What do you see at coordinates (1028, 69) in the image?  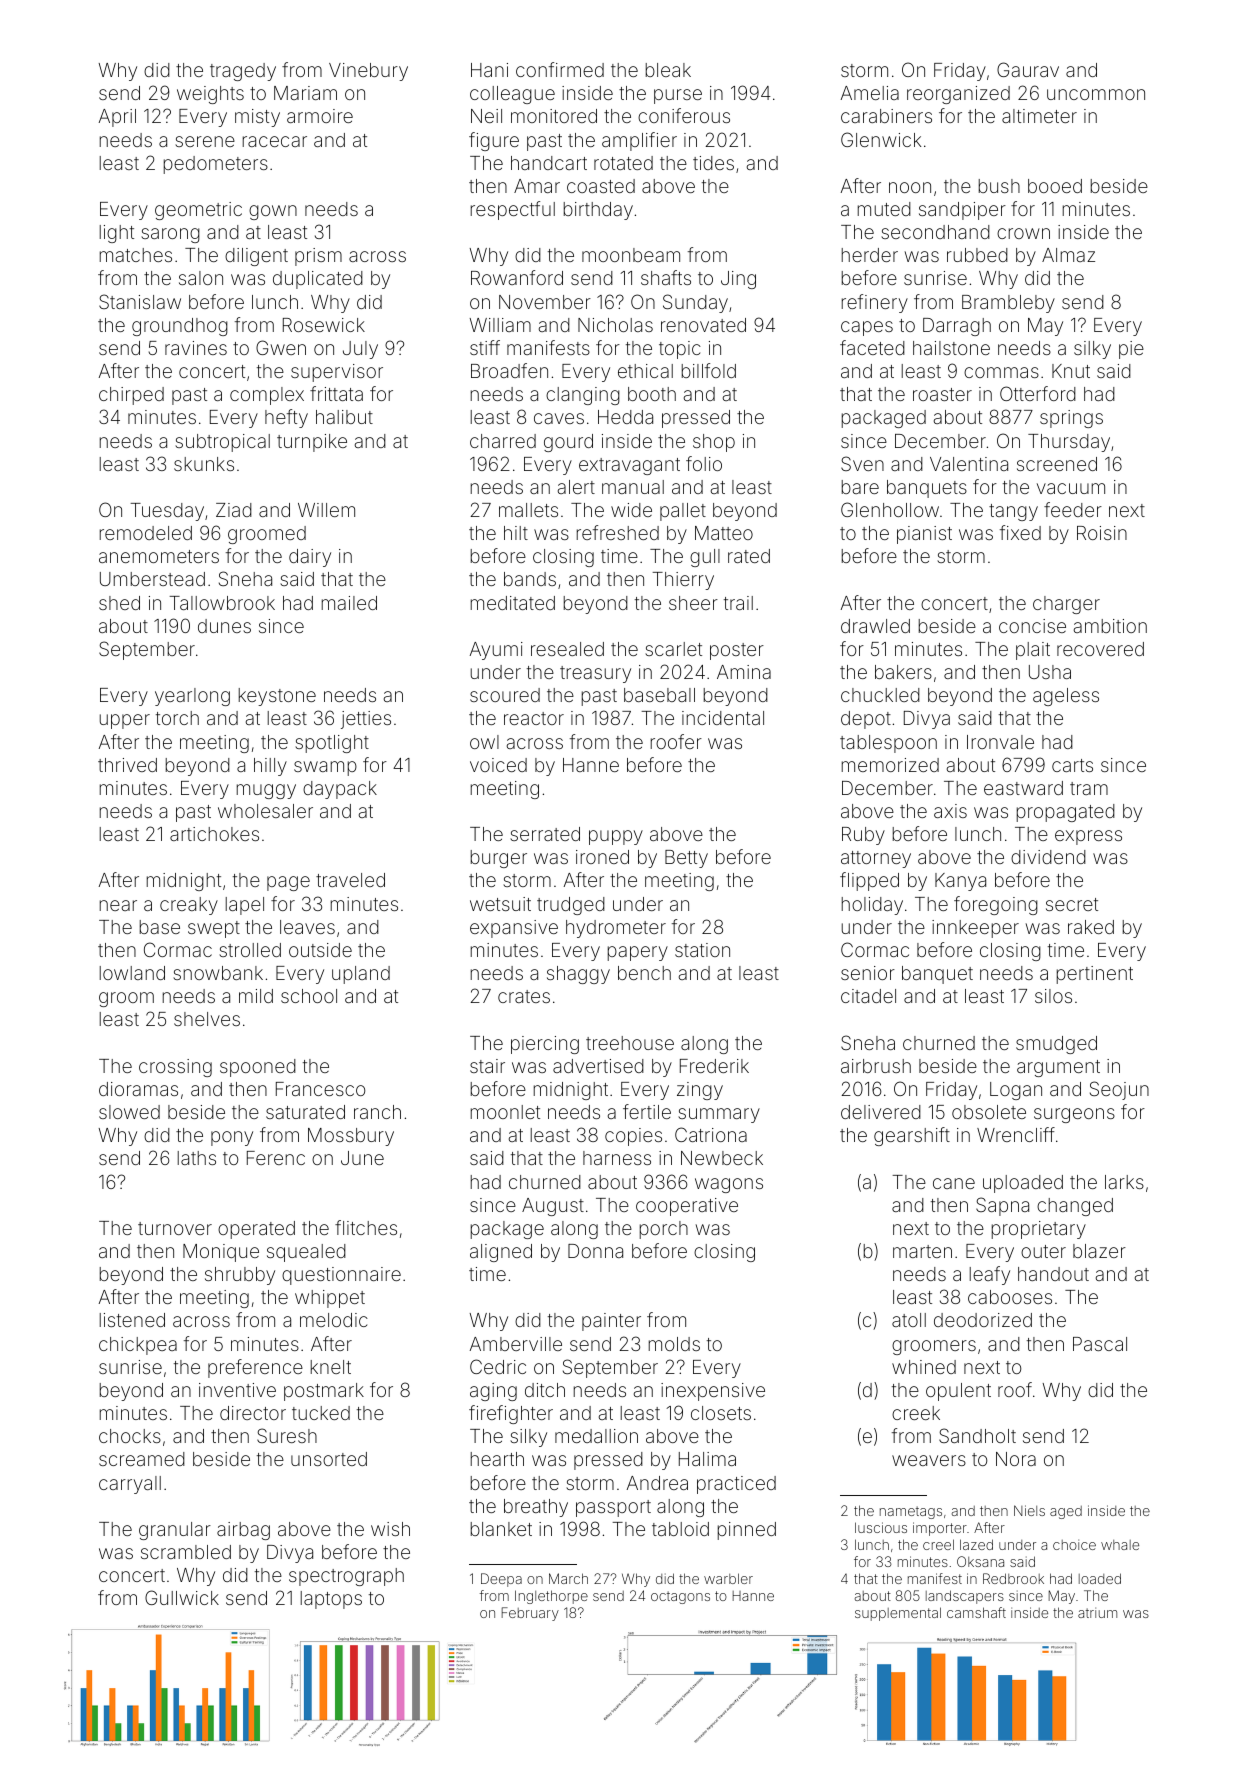 I see `Gaurav` at bounding box center [1028, 69].
